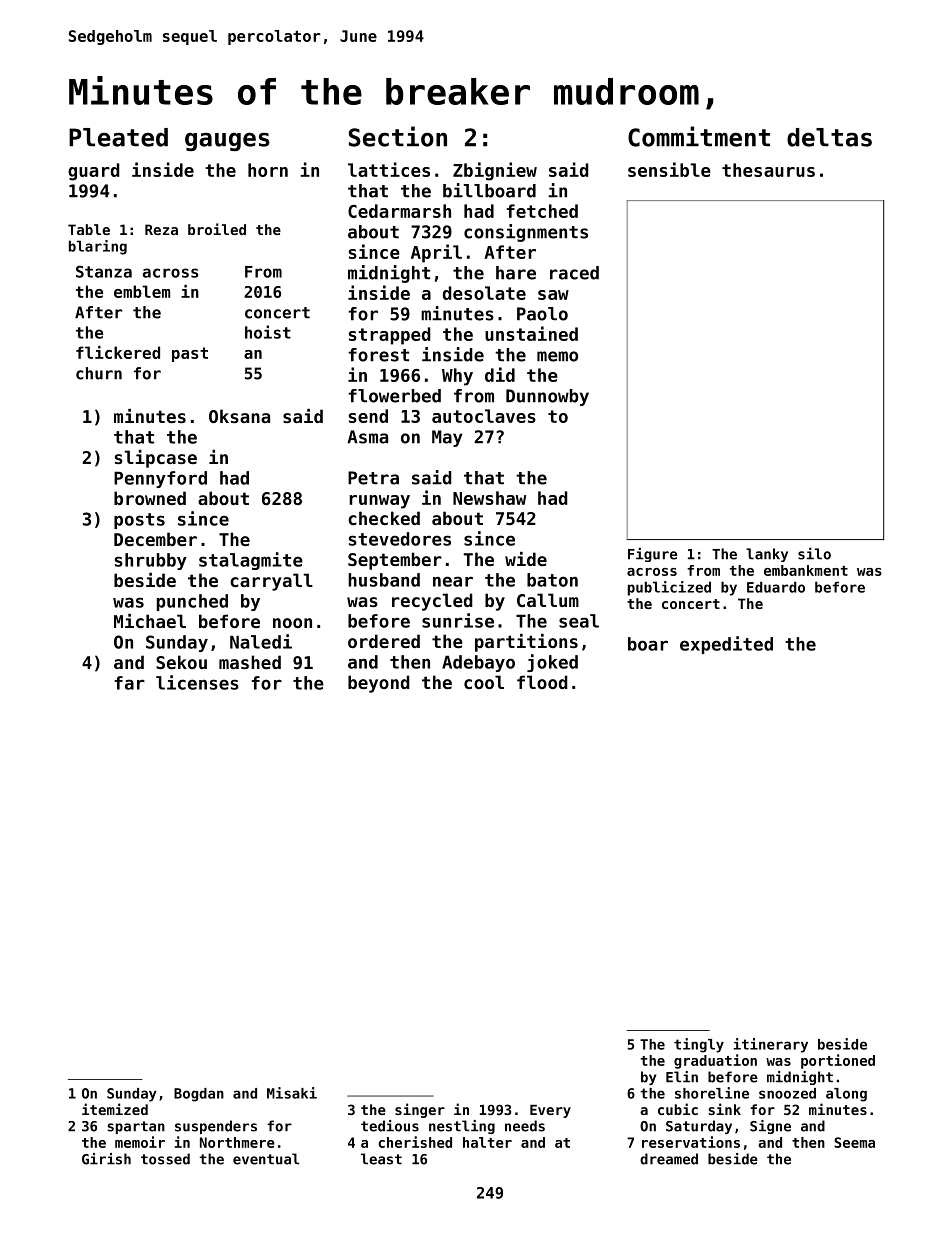  Describe the element at coordinates (292, 623) in the image. I see `noon` at that location.
